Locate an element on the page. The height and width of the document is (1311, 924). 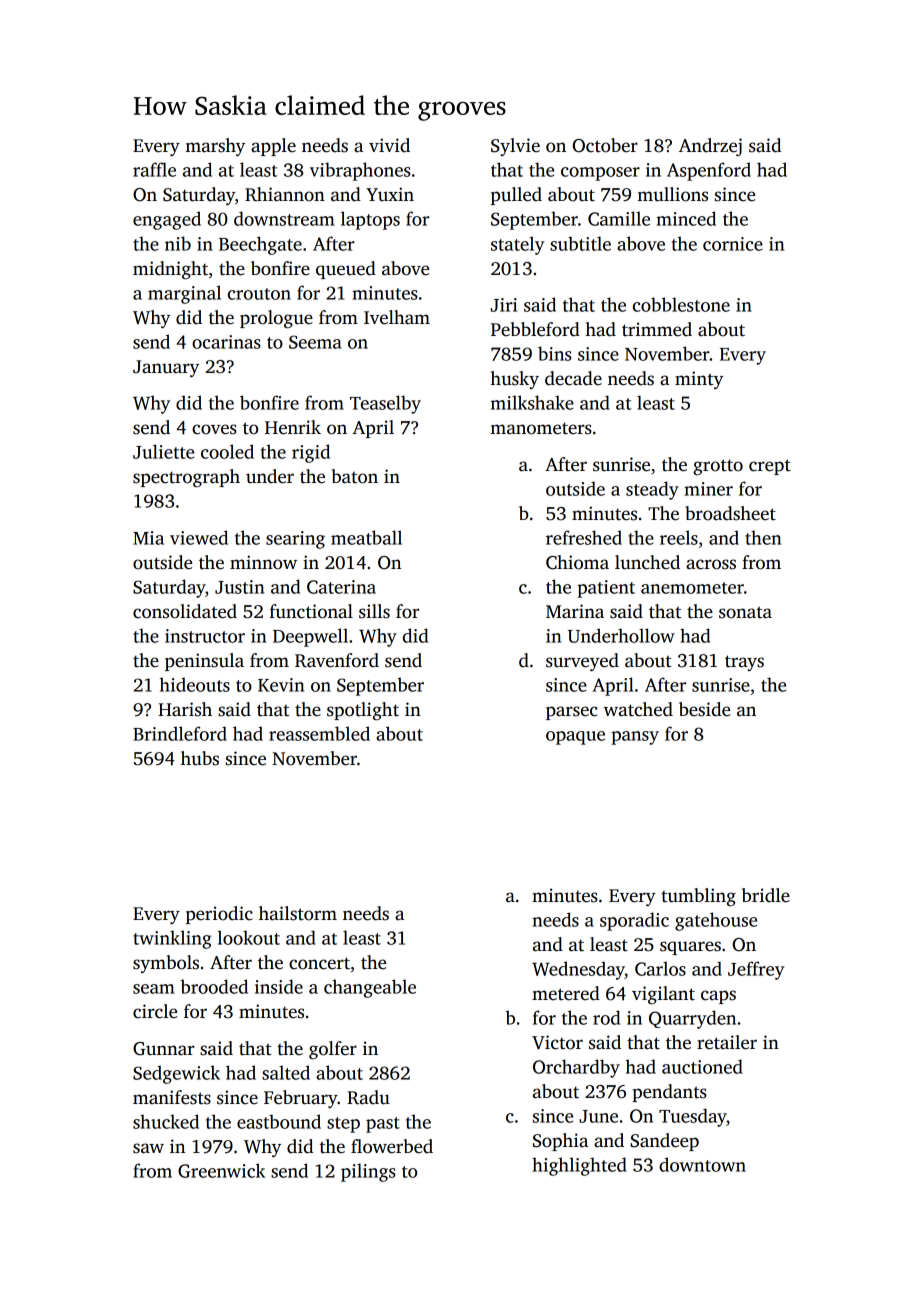
hubs is located at coordinates (200, 758).
